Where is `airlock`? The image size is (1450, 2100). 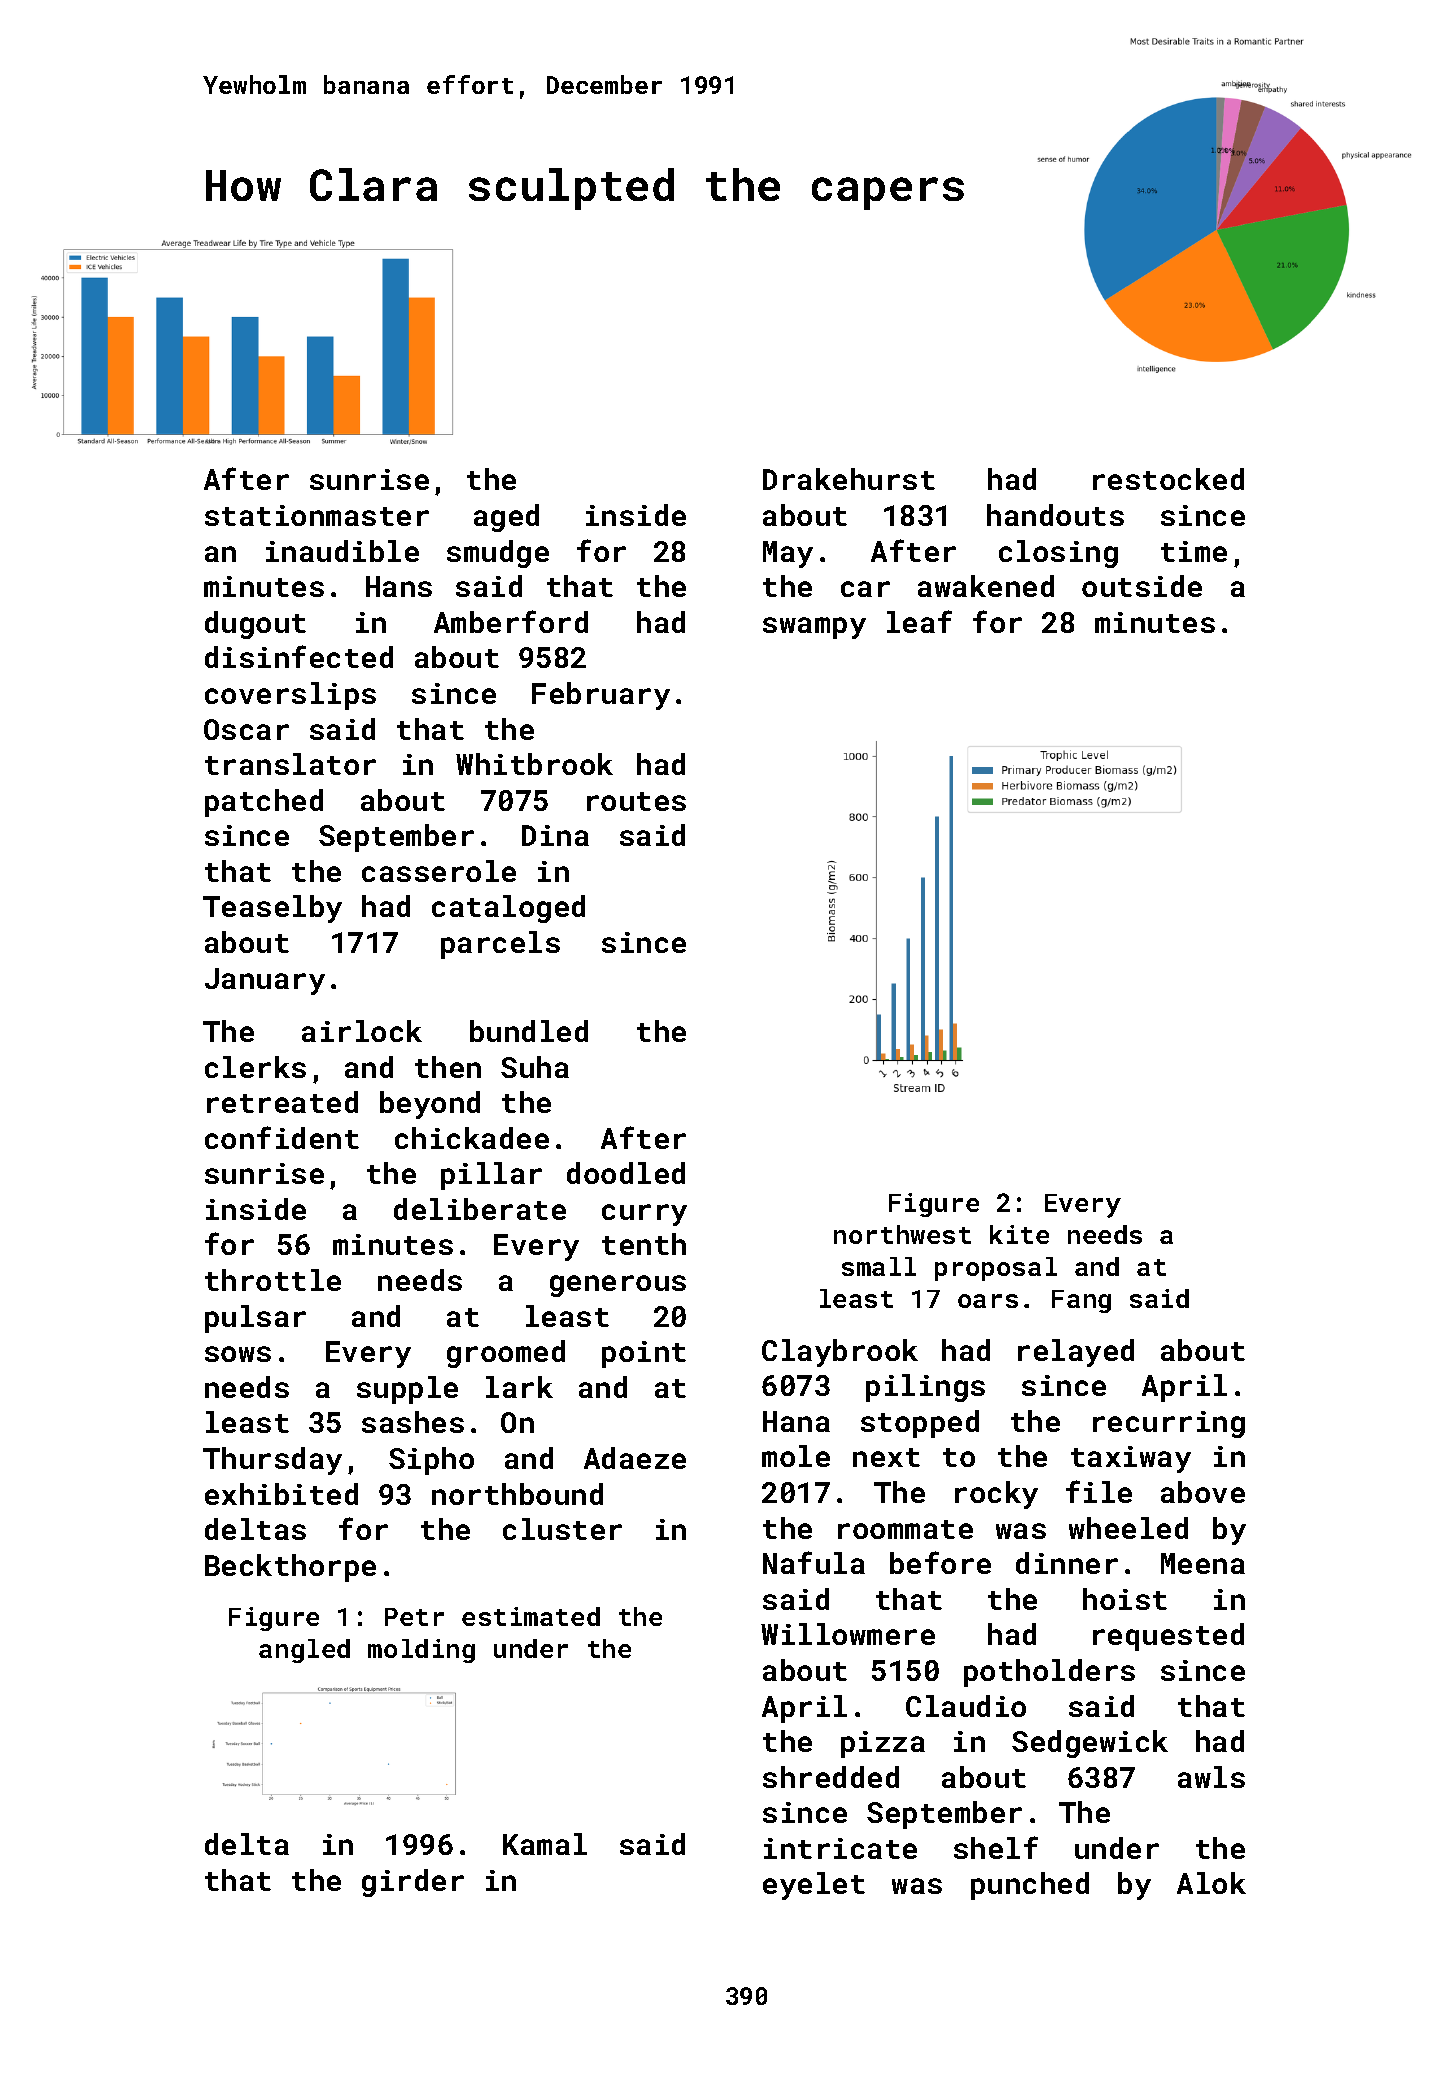
airlock is located at coordinates (362, 1031).
